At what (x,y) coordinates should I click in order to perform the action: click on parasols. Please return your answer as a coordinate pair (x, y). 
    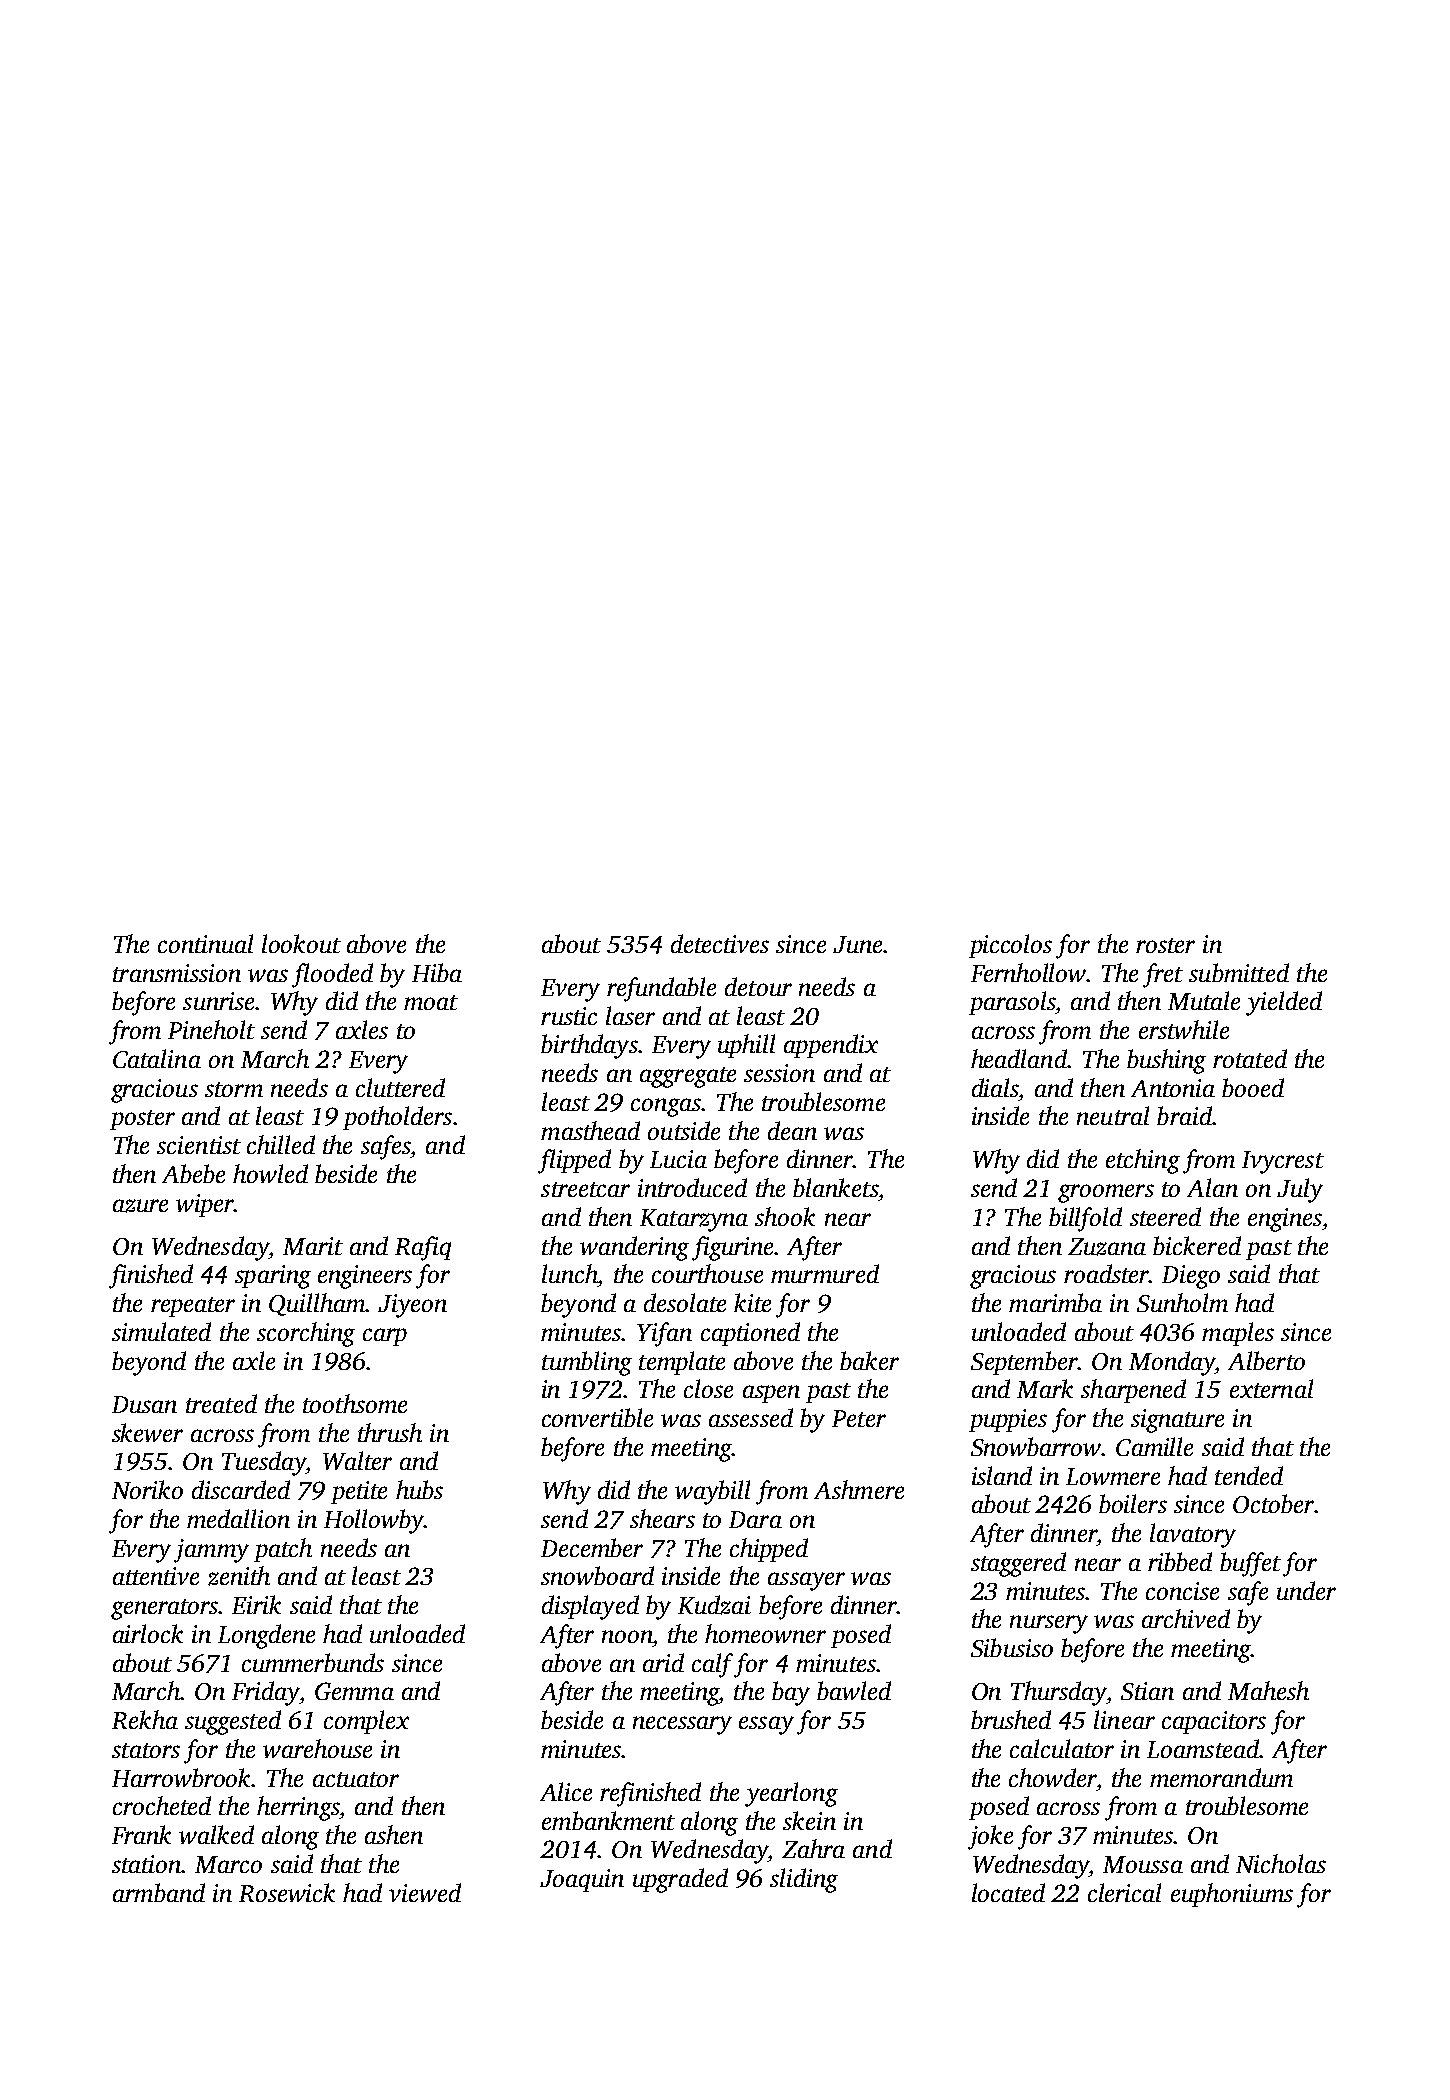
    Looking at the image, I should click on (1012, 1003).
